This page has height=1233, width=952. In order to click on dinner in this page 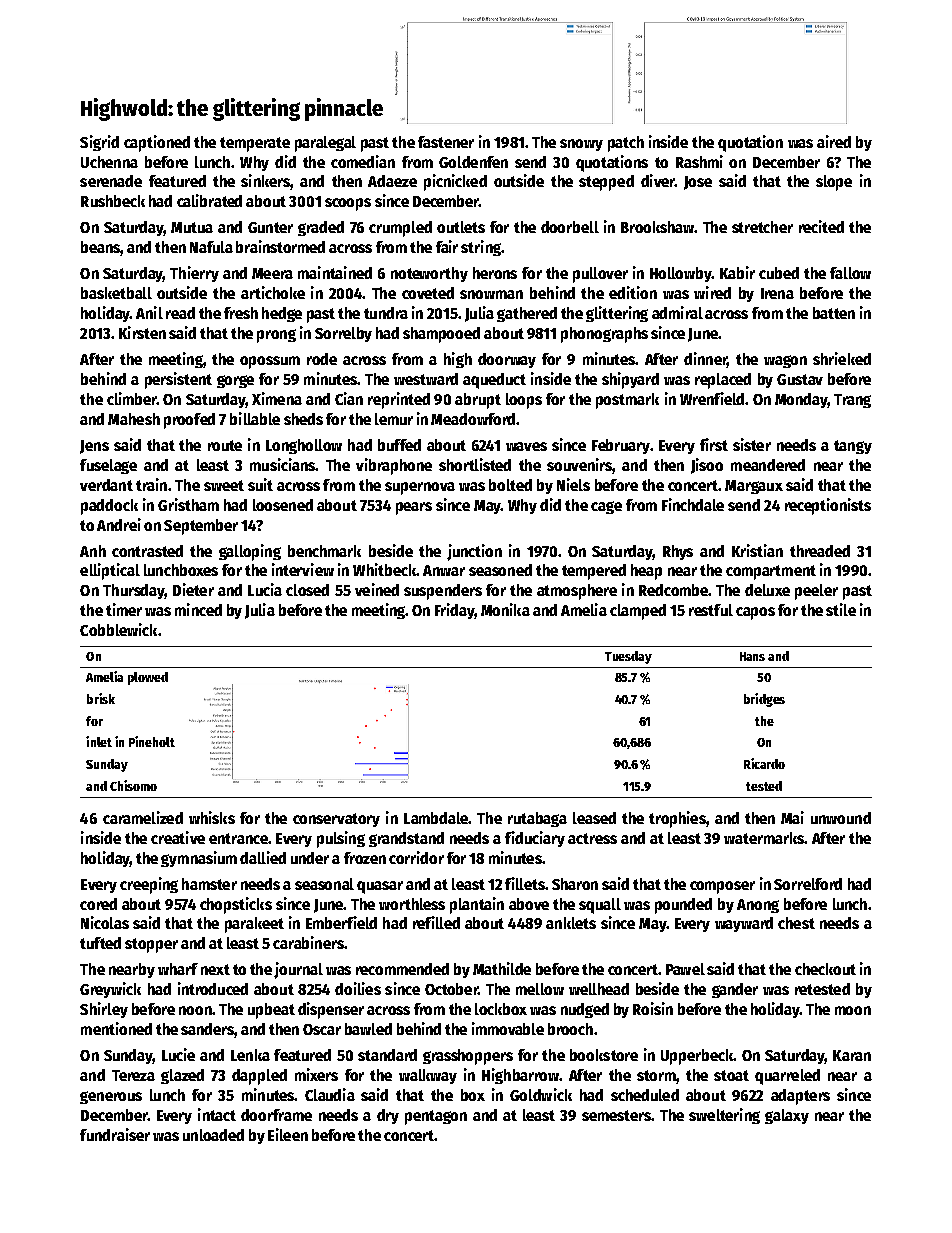, I will do `click(705, 360)`.
